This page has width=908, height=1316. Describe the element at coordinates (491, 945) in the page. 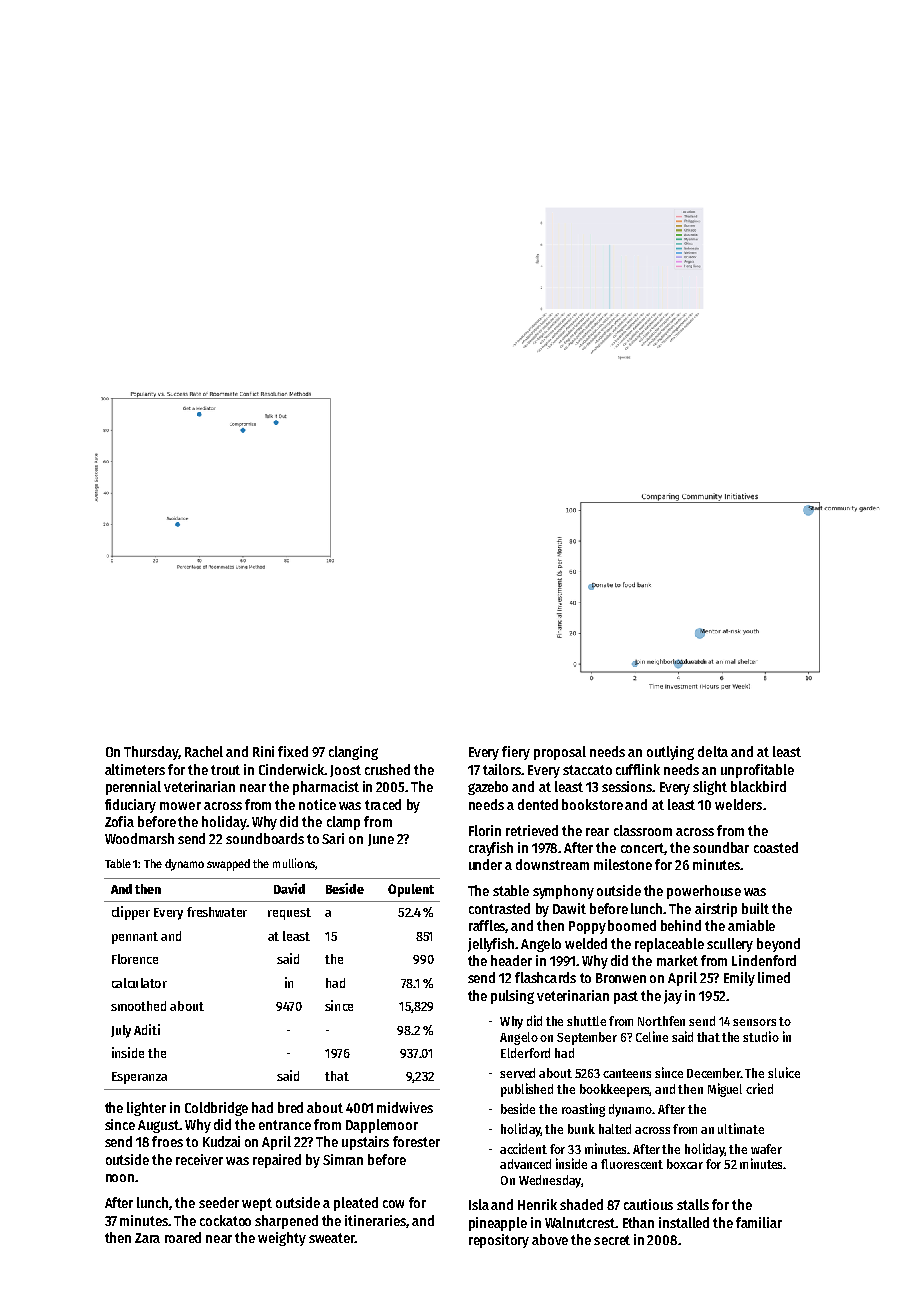

I see `jellyfish` at that location.
